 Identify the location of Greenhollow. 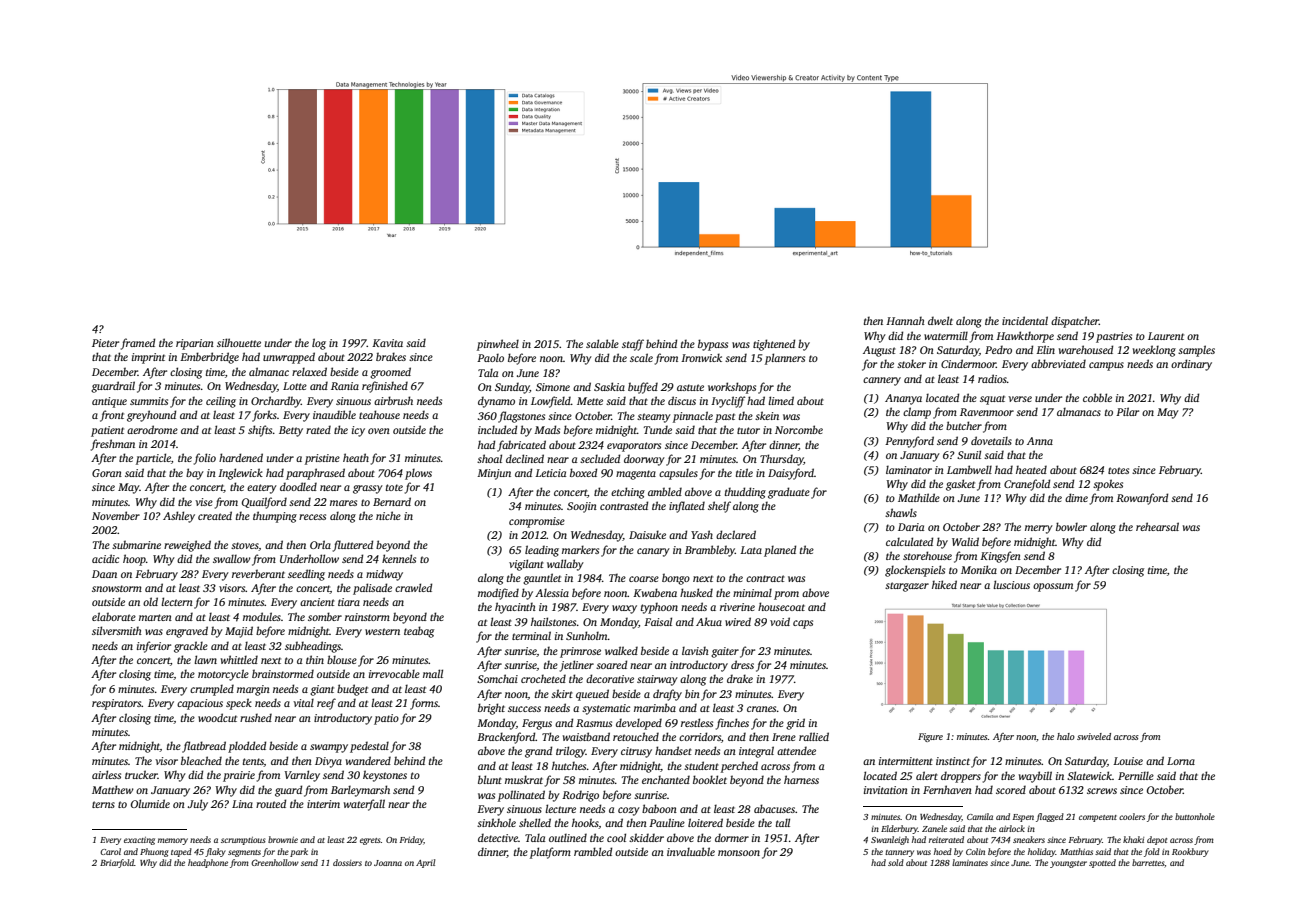
(275, 862).
